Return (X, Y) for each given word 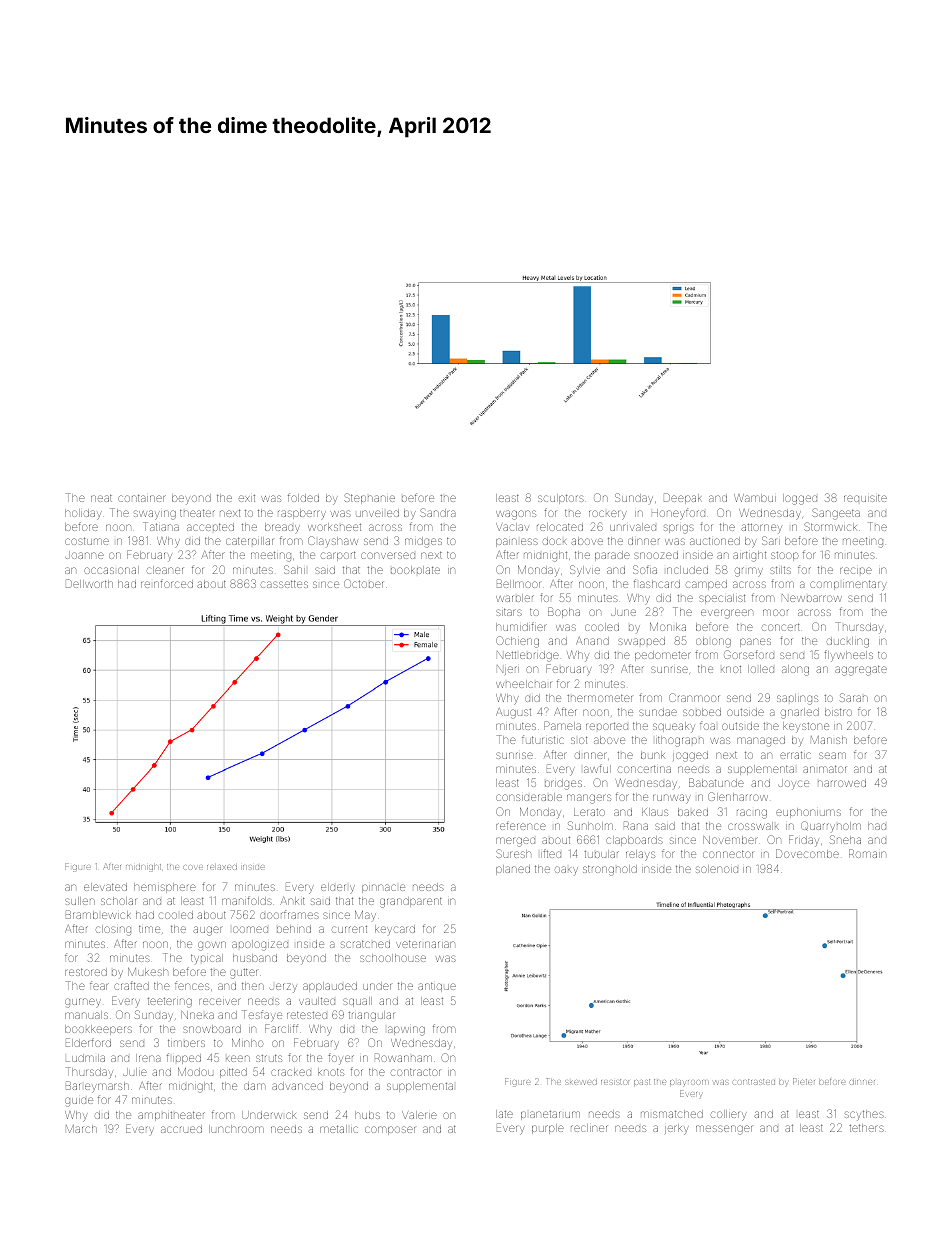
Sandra (438, 512)
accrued (181, 1129)
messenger (724, 1130)
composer (390, 1130)
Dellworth (89, 583)
